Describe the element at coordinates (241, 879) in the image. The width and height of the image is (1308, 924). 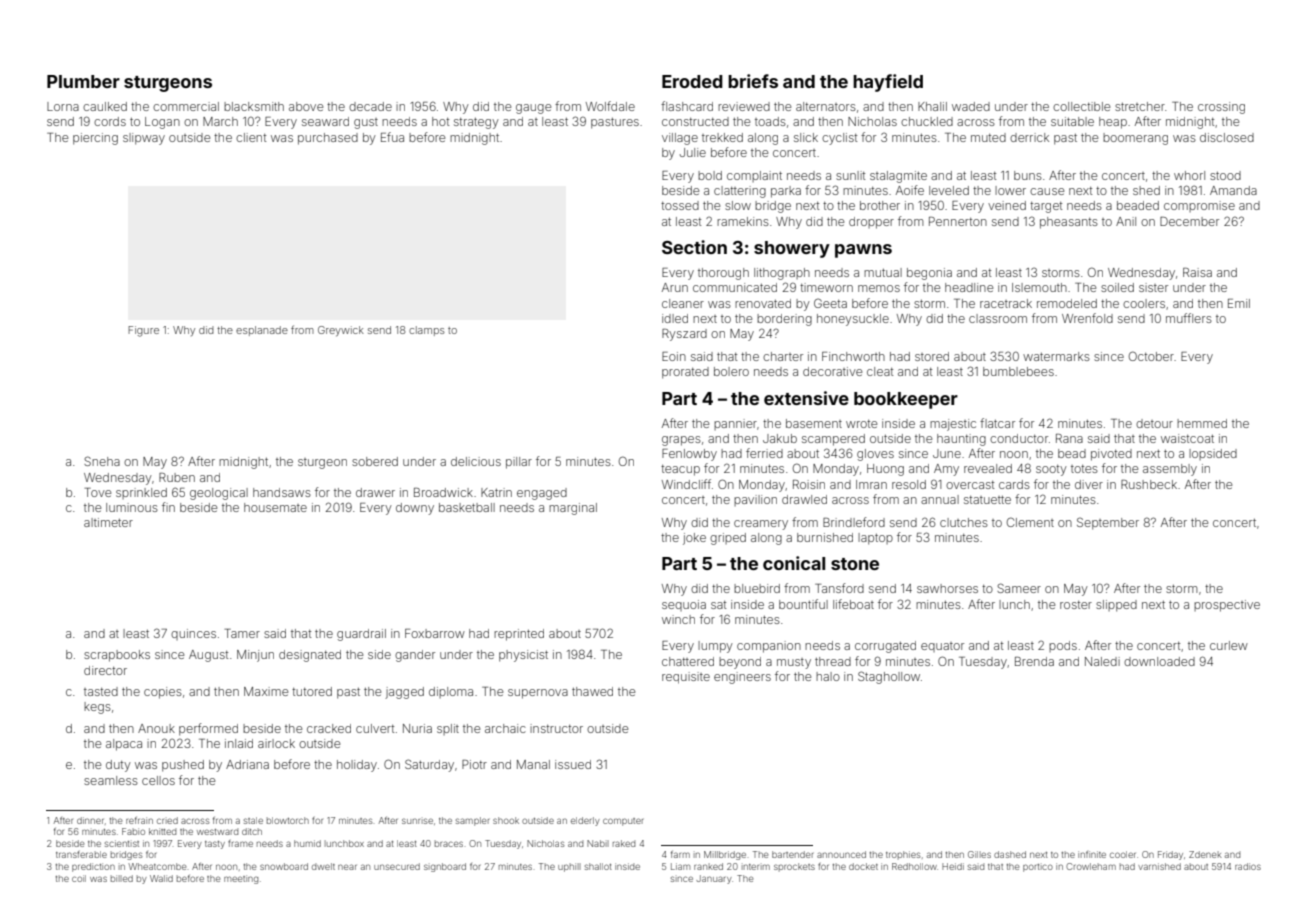
I see `meeting` at that location.
